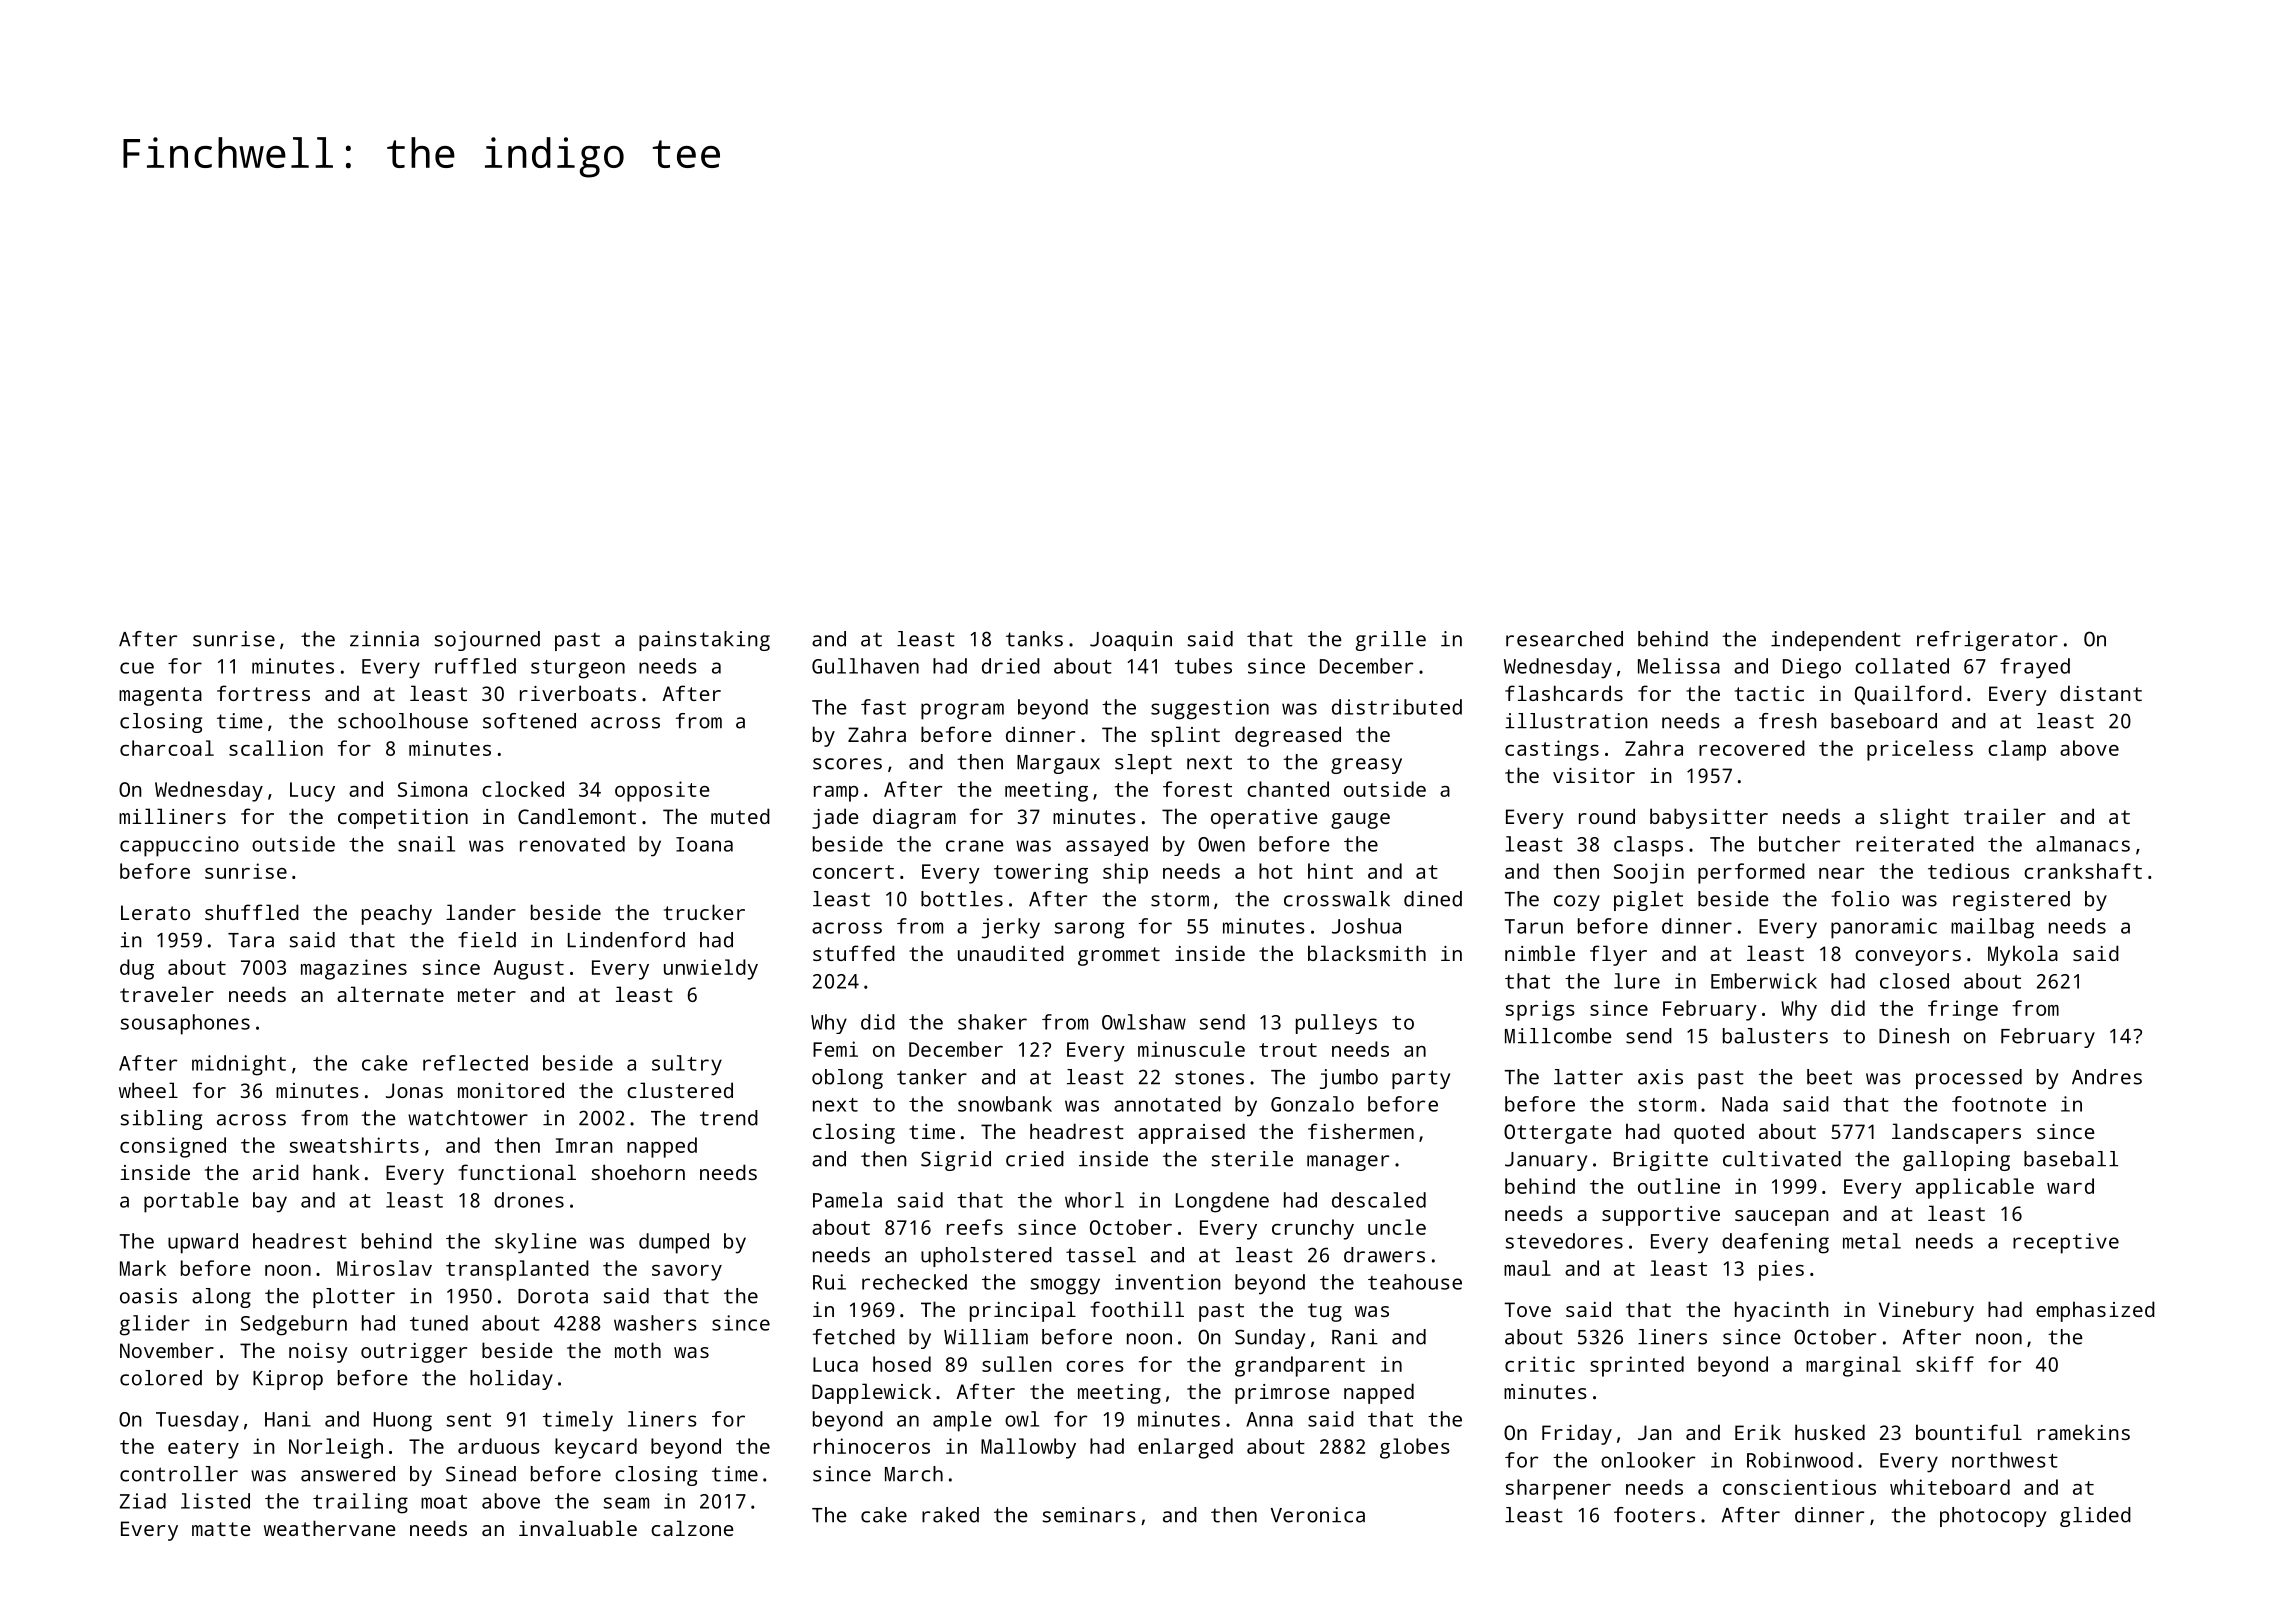  What do you see at coordinates (865, 666) in the document?
I see `Gullhaven` at bounding box center [865, 666].
